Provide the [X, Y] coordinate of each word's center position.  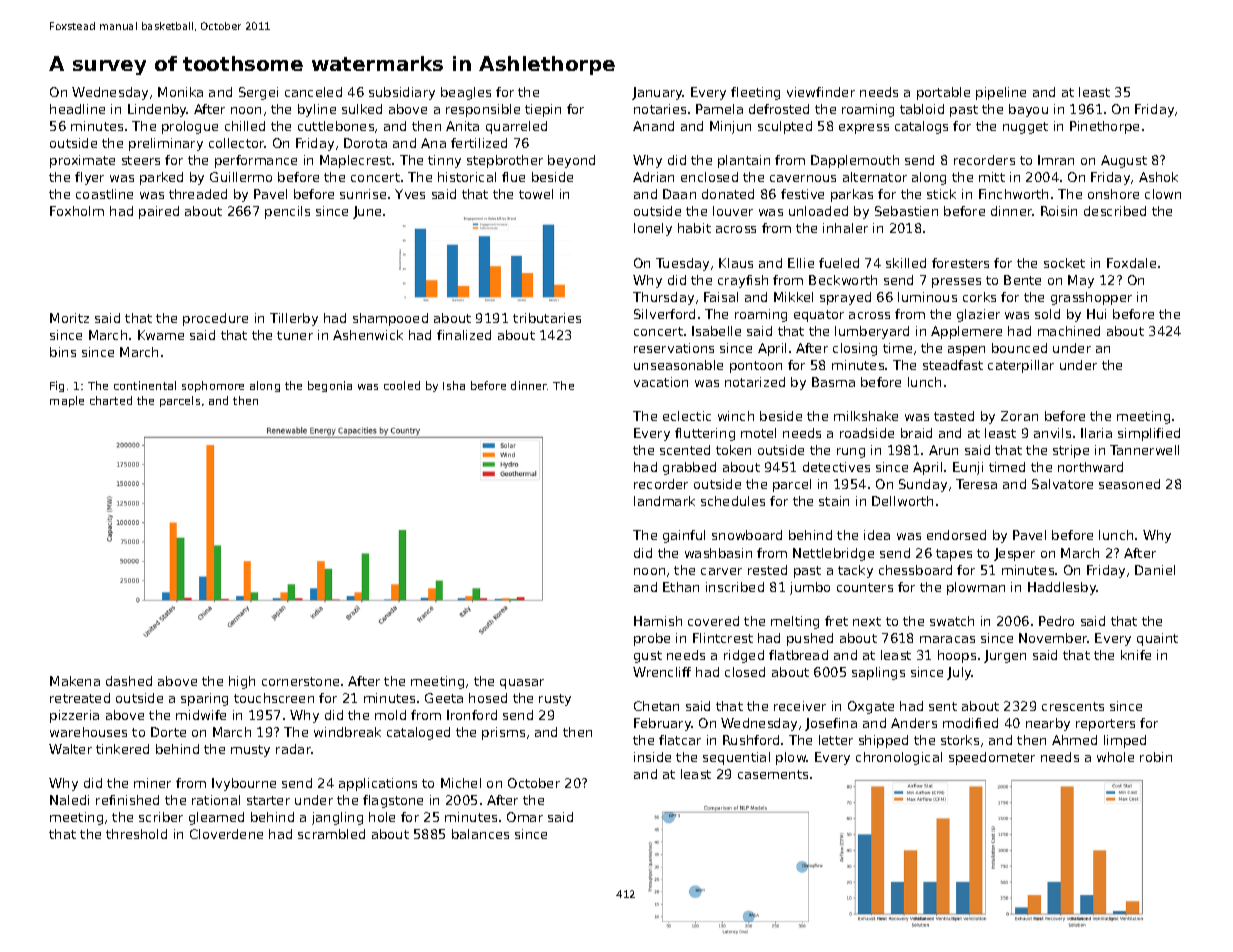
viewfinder [821, 92]
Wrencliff [662, 672]
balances [480, 834]
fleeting [755, 93]
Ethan [681, 587]
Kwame [161, 335]
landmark [664, 501]
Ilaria [1096, 433]
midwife [201, 715]
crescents [1073, 706]
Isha [454, 385]
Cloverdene [226, 834]
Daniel [1155, 570]
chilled [245, 126]
